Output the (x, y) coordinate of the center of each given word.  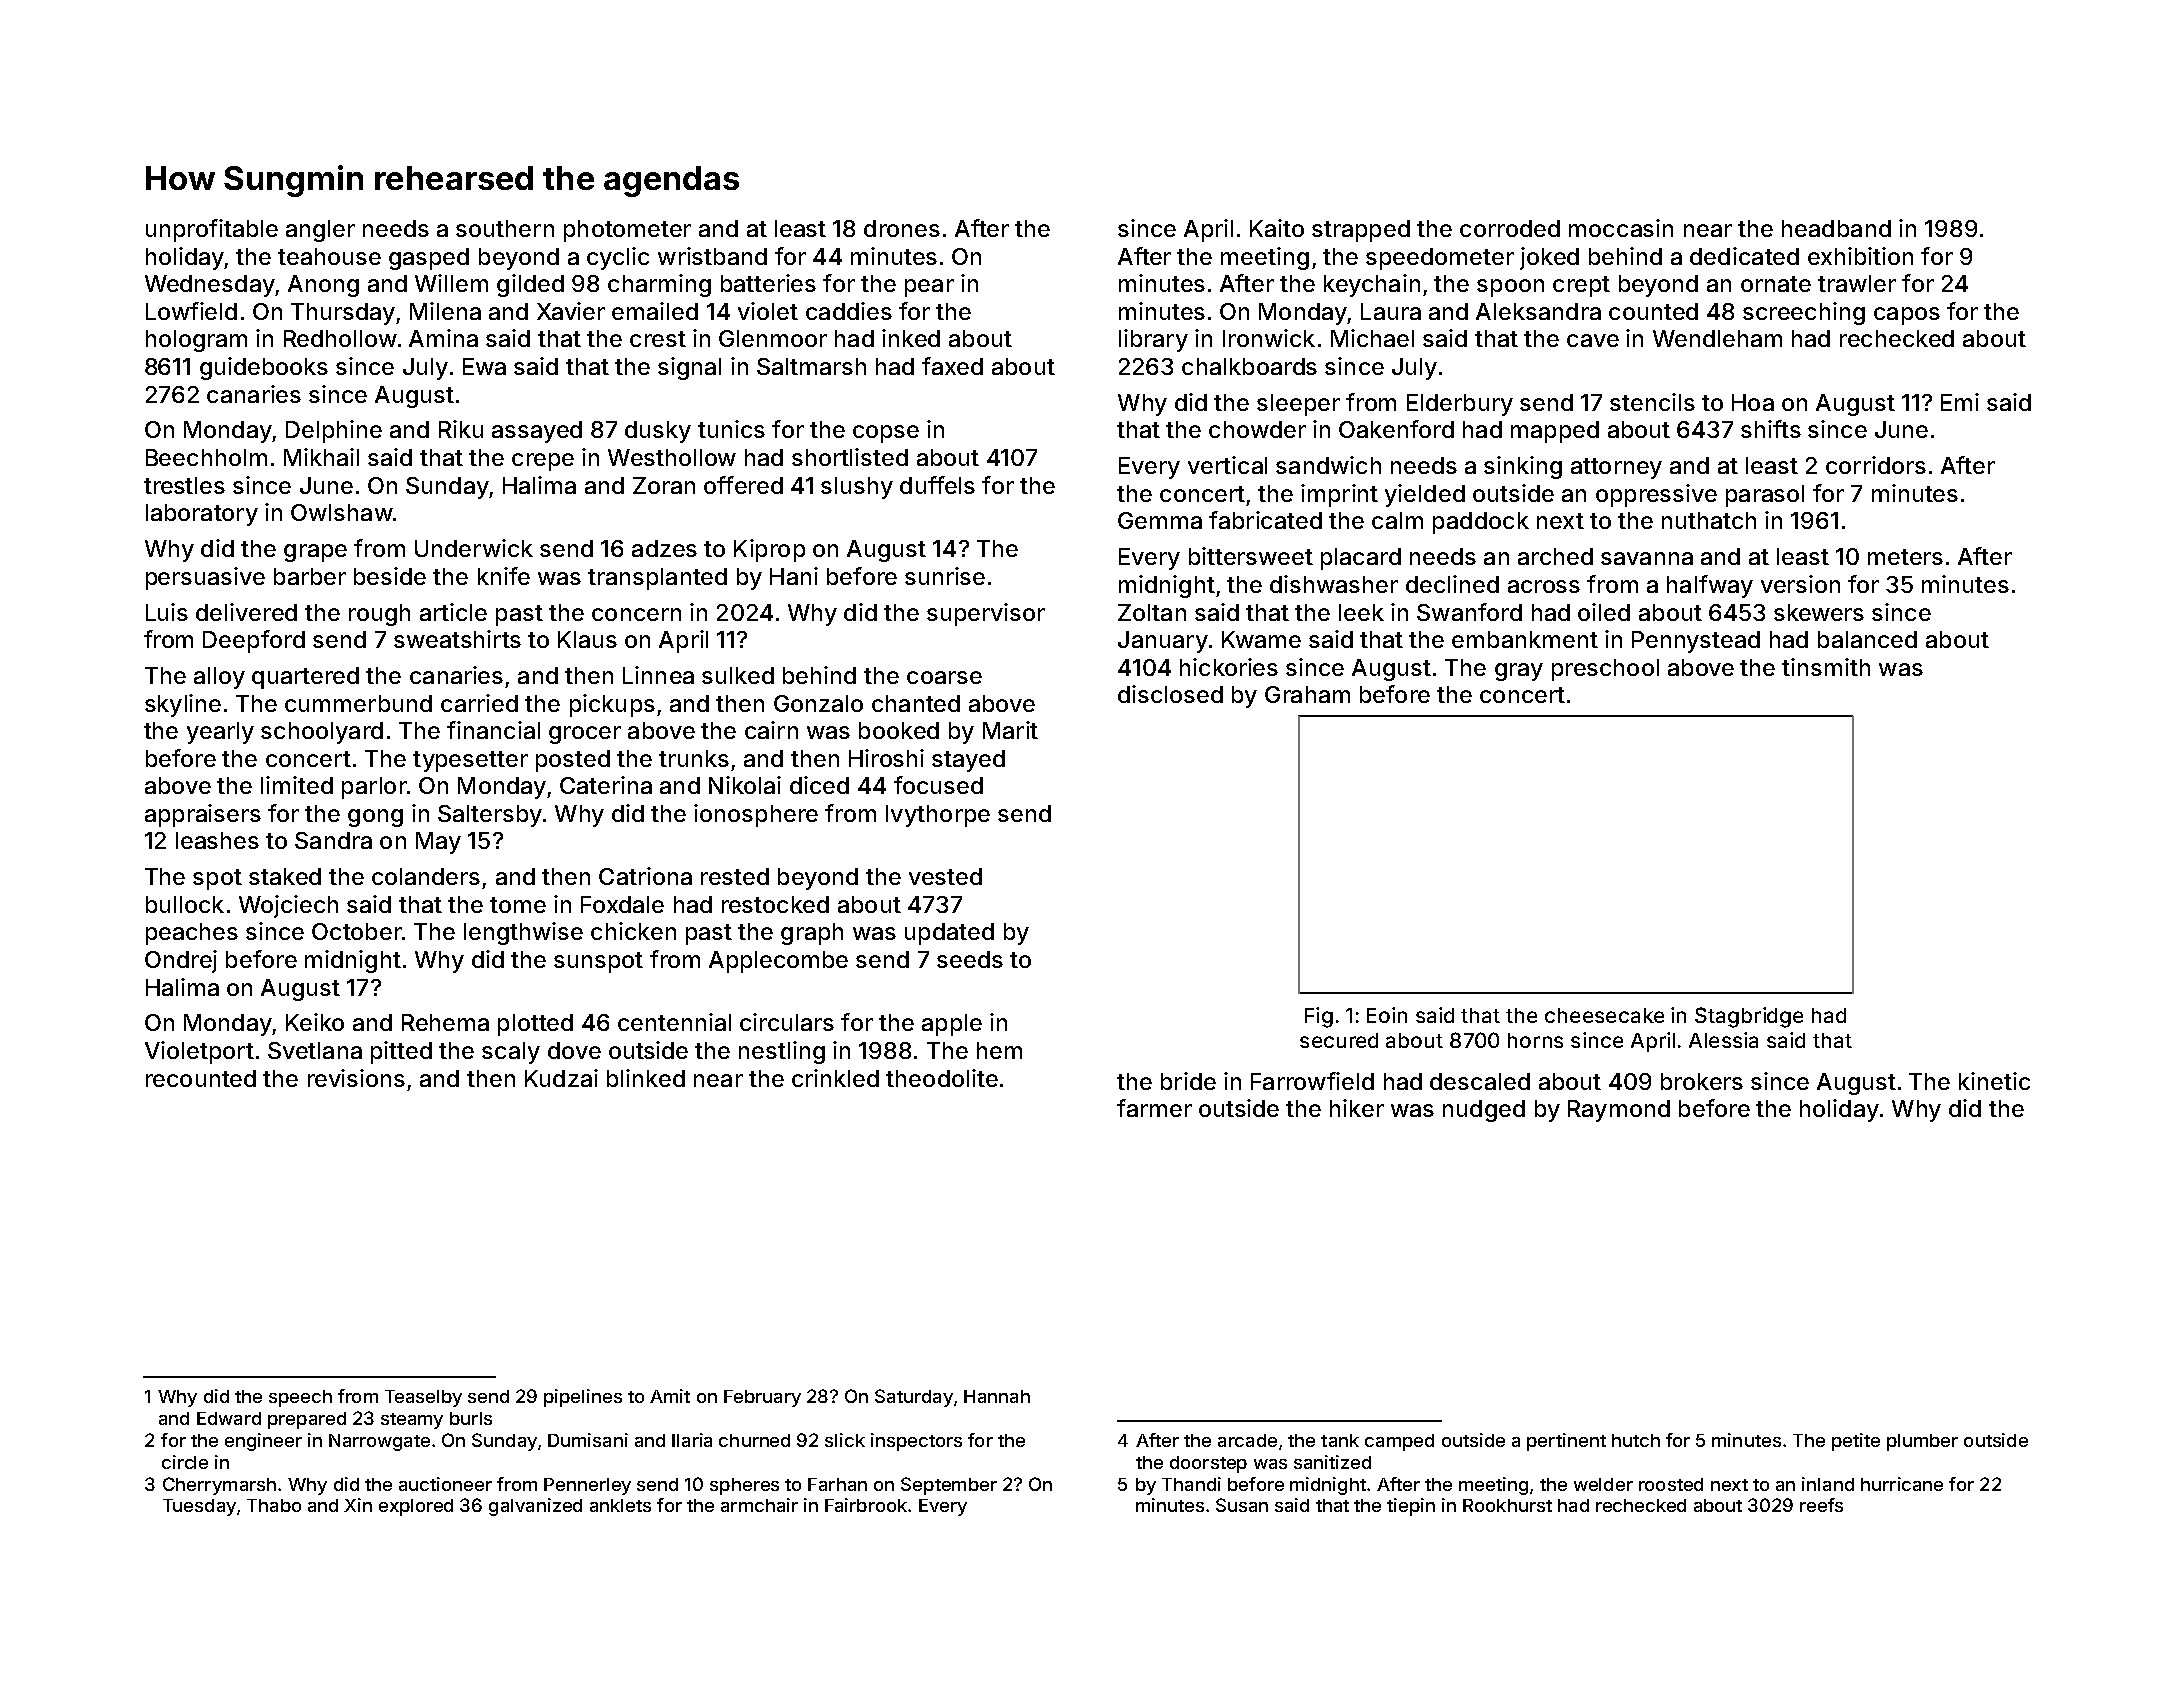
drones (902, 228)
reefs (1821, 1505)
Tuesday (199, 1507)
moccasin (1621, 228)
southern (505, 228)
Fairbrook (866, 1505)
